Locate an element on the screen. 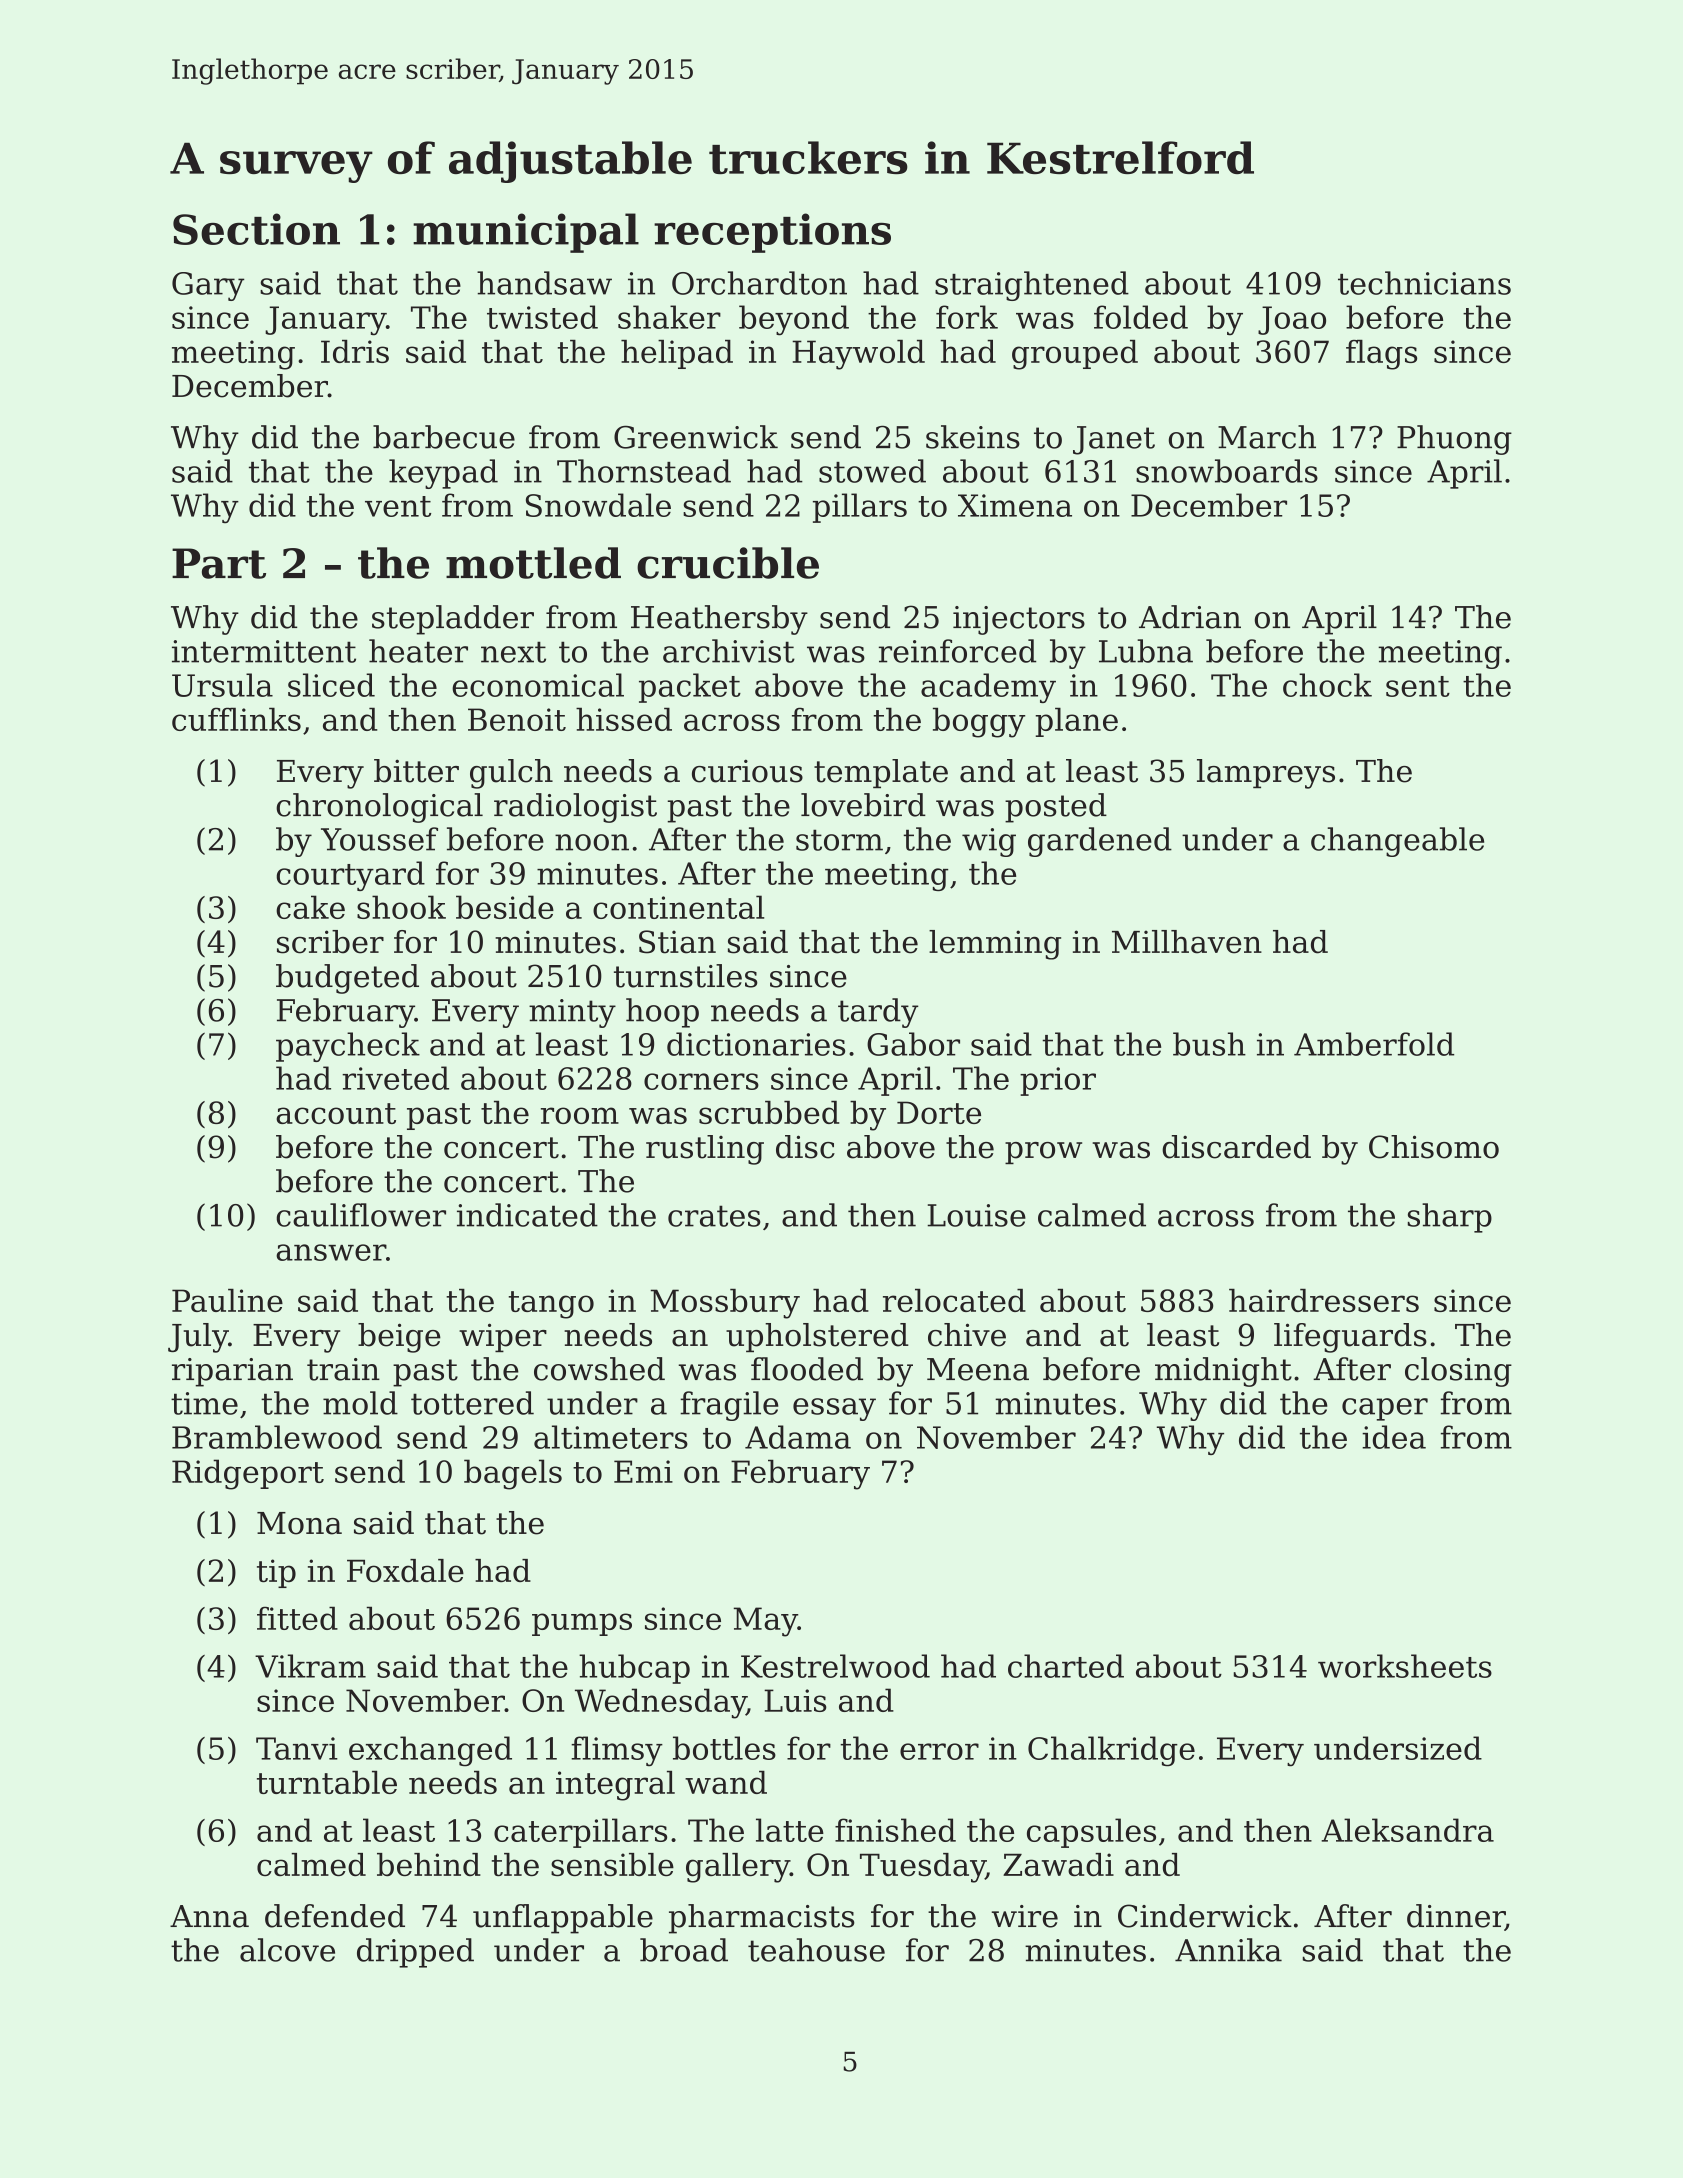 The width and height of the screenshot is (1683, 2178). technicians is located at coordinates (1424, 283).
